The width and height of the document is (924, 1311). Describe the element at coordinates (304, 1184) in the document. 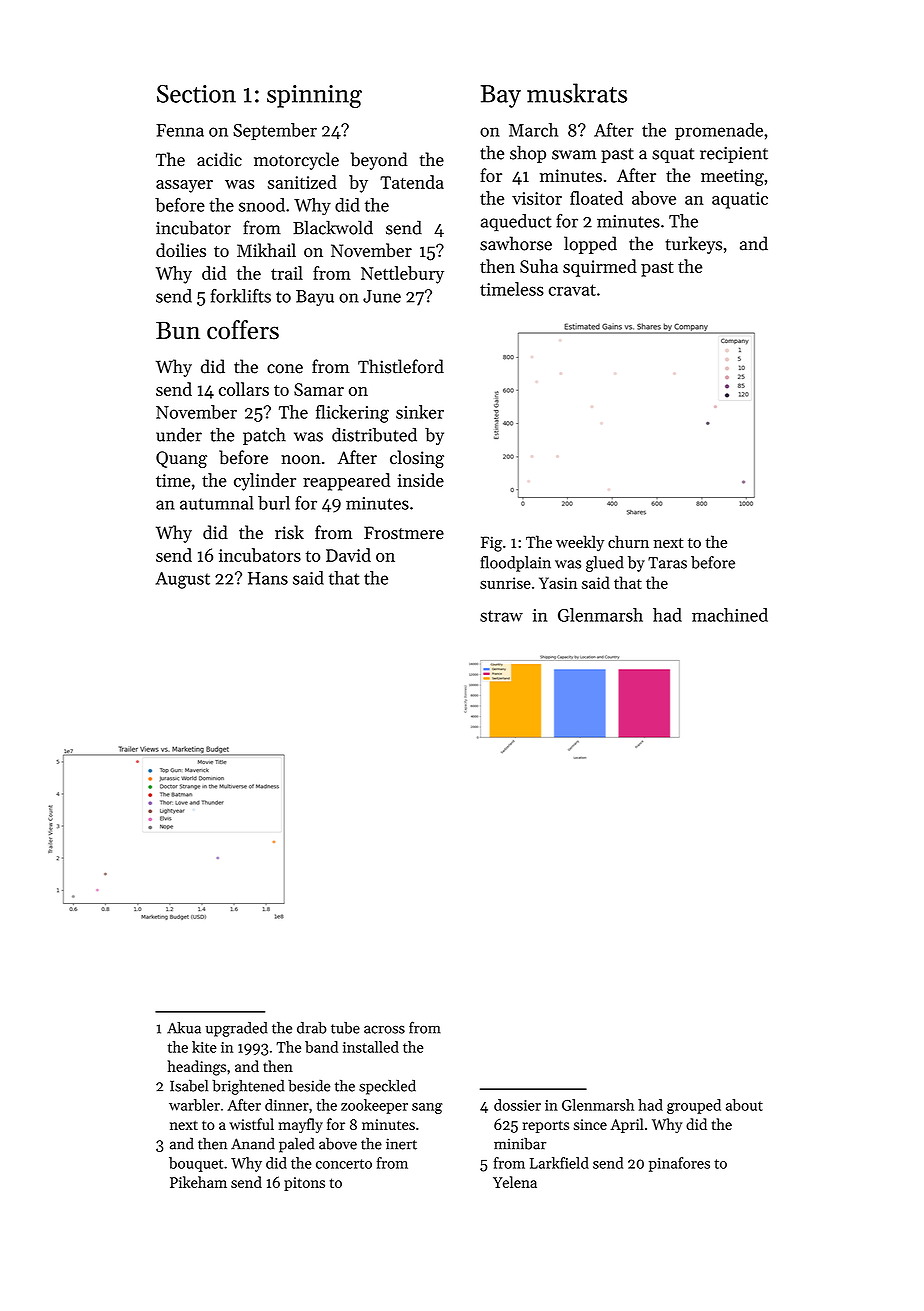

I see `pitons` at that location.
